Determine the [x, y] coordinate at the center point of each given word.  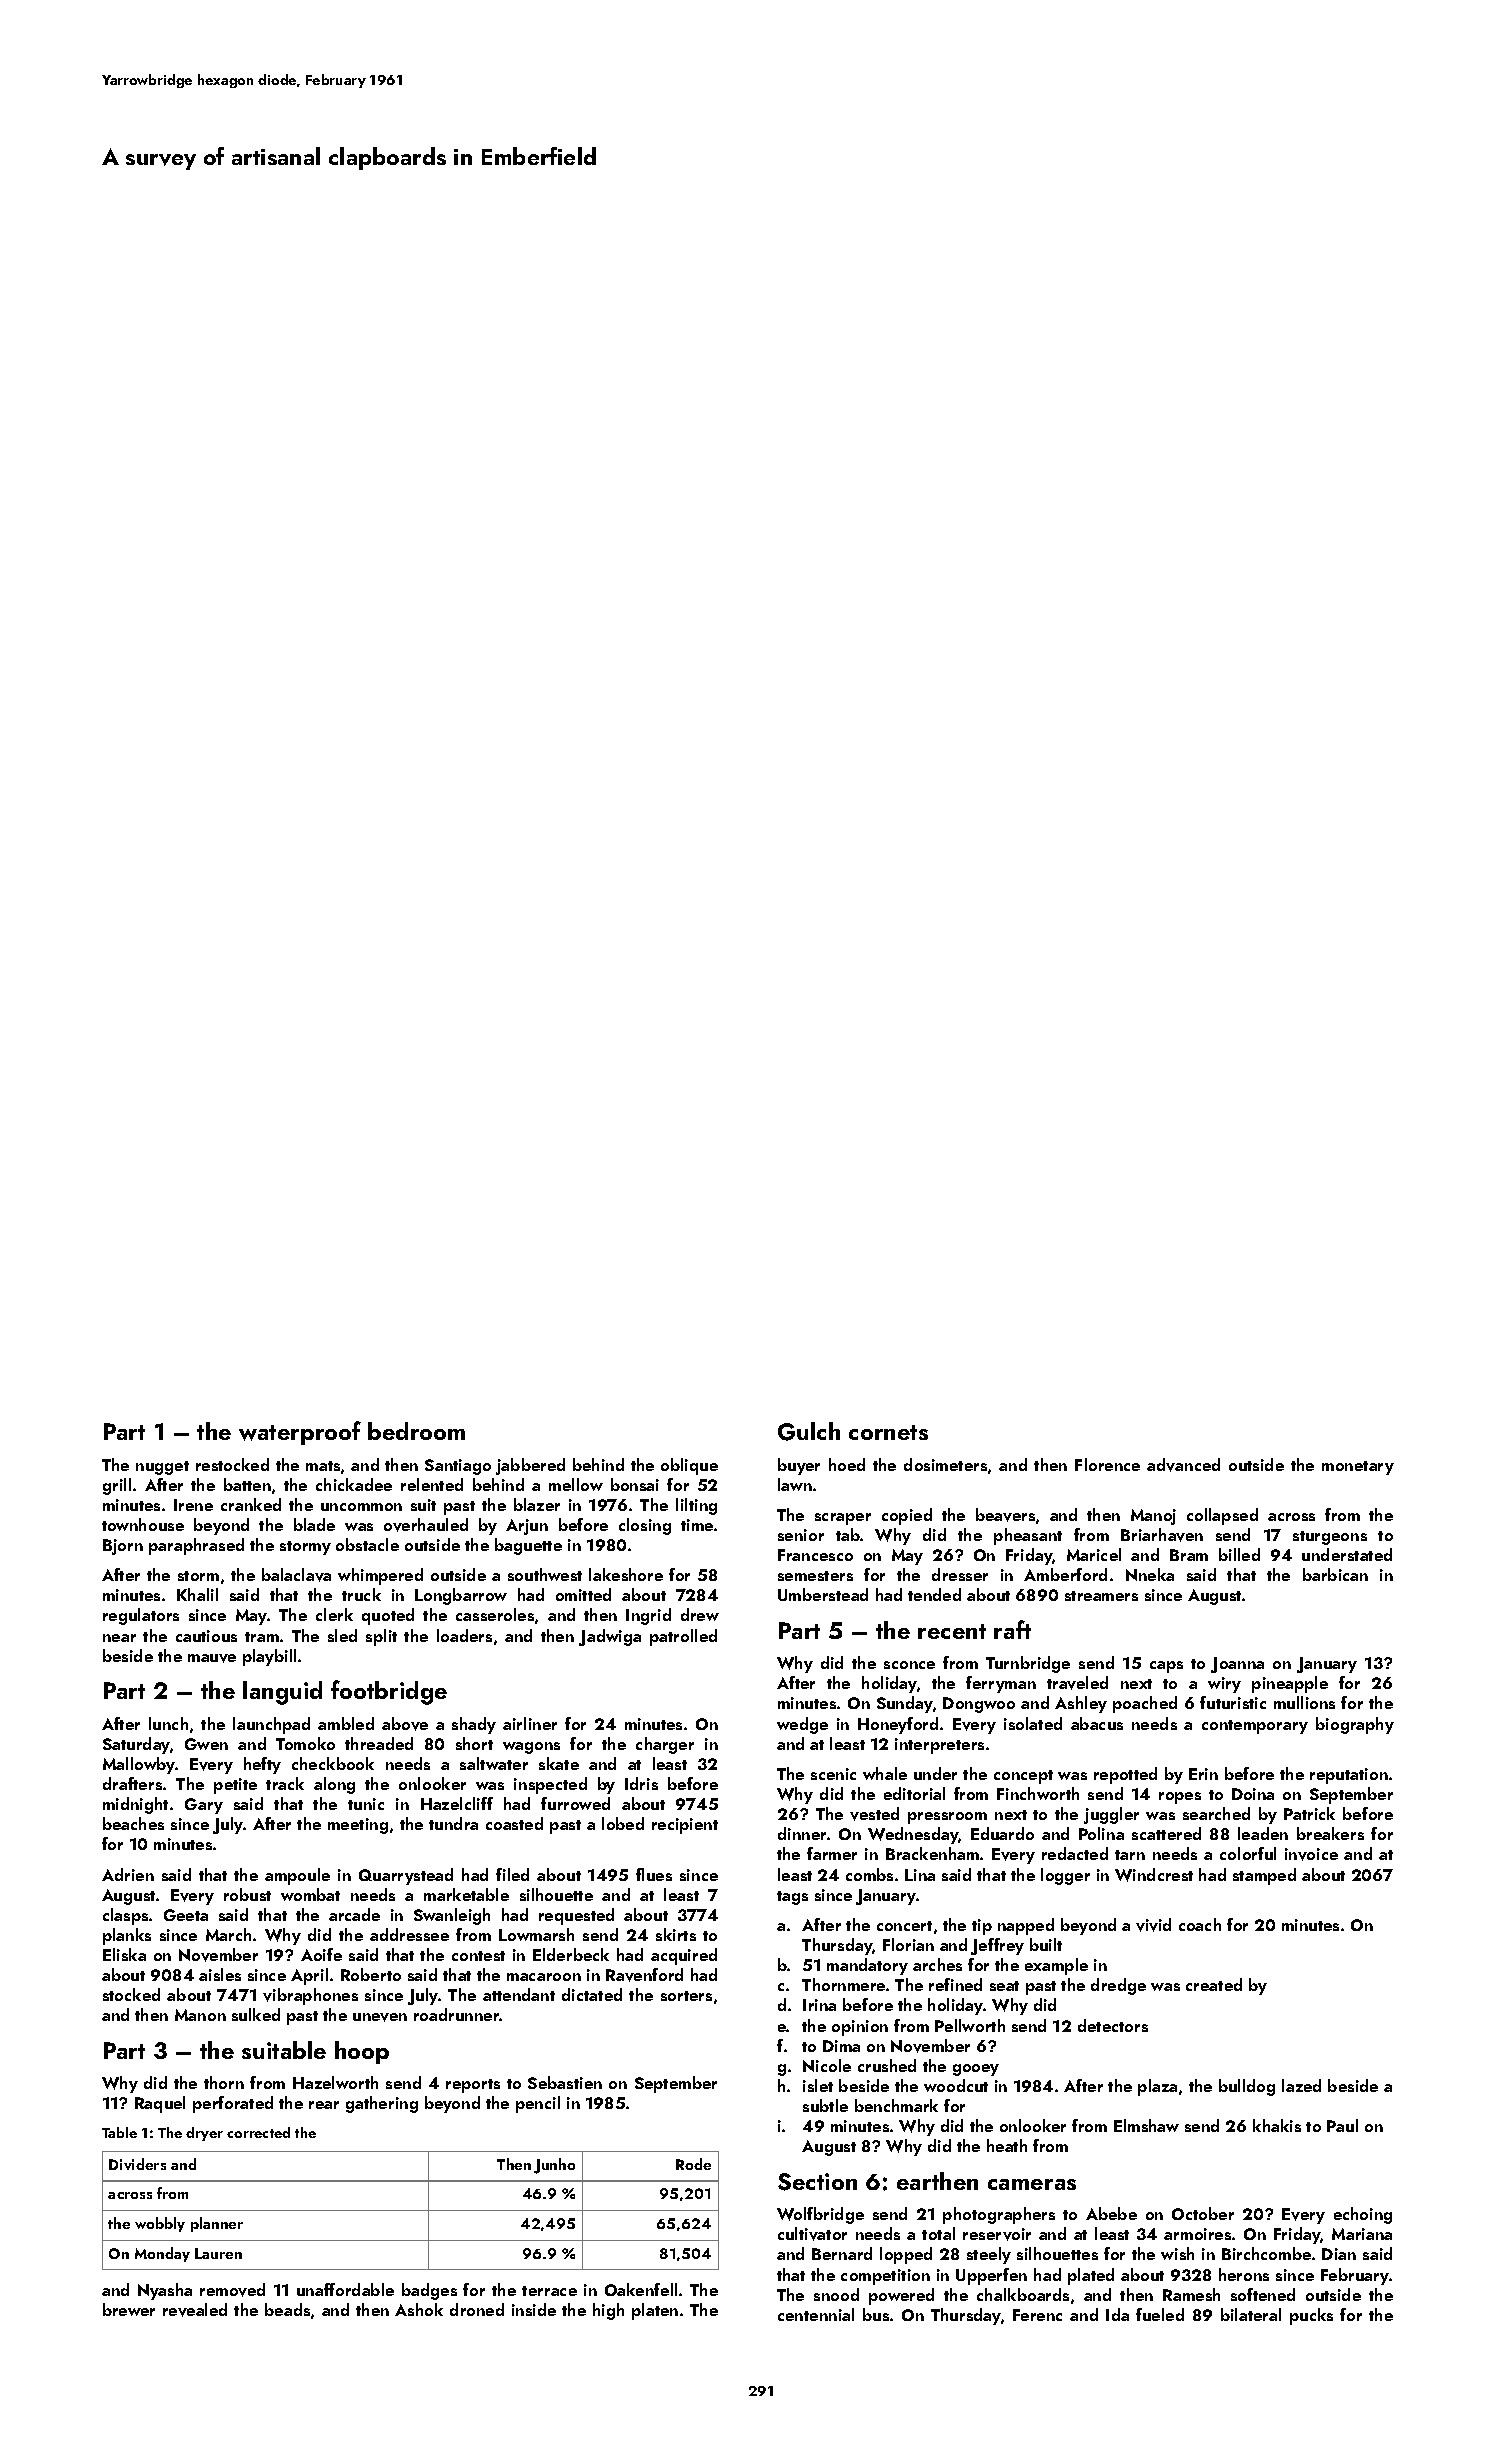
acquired [684, 1956]
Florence [1107, 1464]
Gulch [809, 1431]
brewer [129, 2309]
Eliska [124, 1954]
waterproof [300, 1433]
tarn [1130, 1855]
